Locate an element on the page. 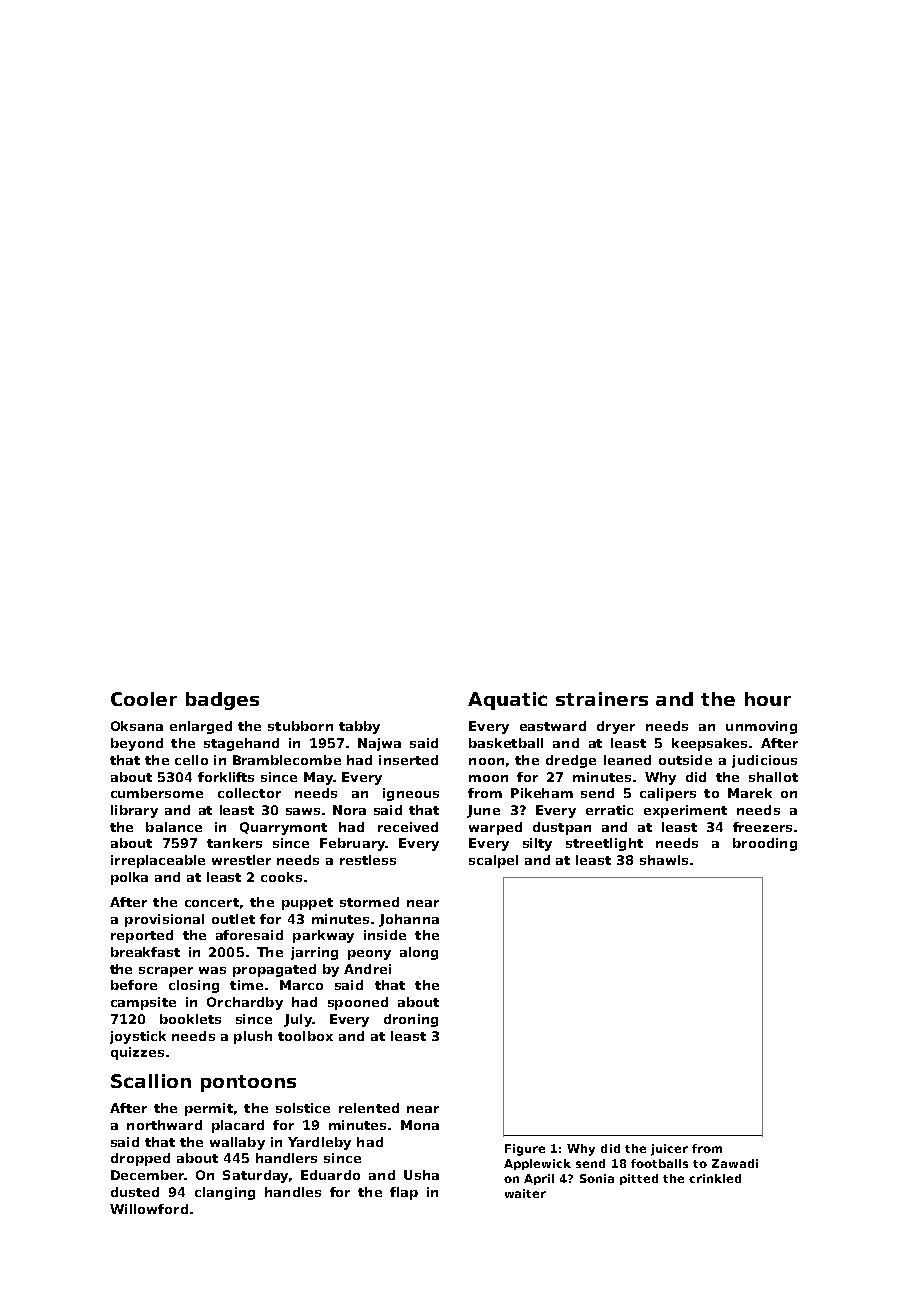  Quarrymont is located at coordinates (283, 828).
